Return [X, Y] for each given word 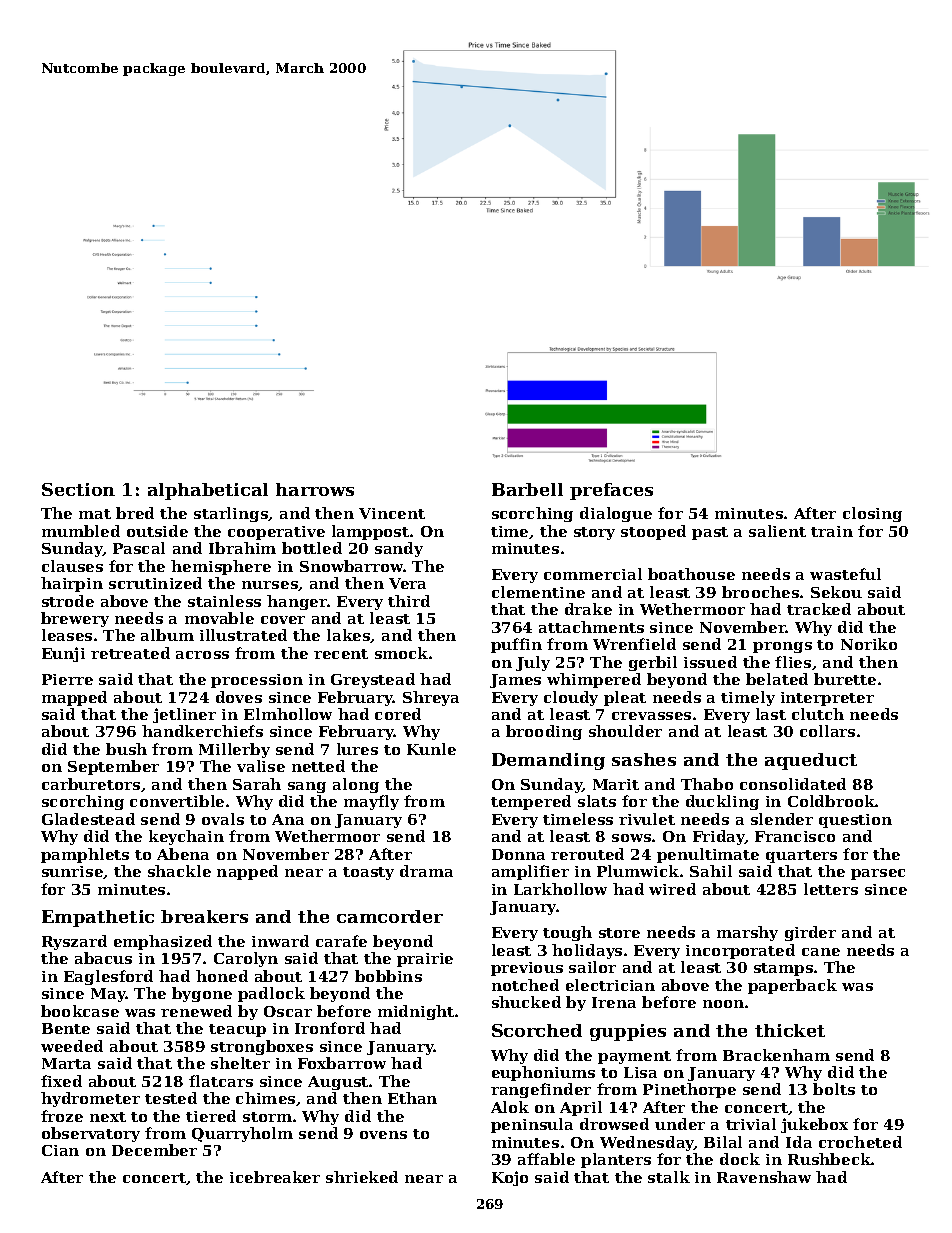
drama [426, 871]
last [771, 714]
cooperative [276, 533]
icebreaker [275, 1177]
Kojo [510, 1178]
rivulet [647, 819]
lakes [349, 636]
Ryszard [74, 942]
